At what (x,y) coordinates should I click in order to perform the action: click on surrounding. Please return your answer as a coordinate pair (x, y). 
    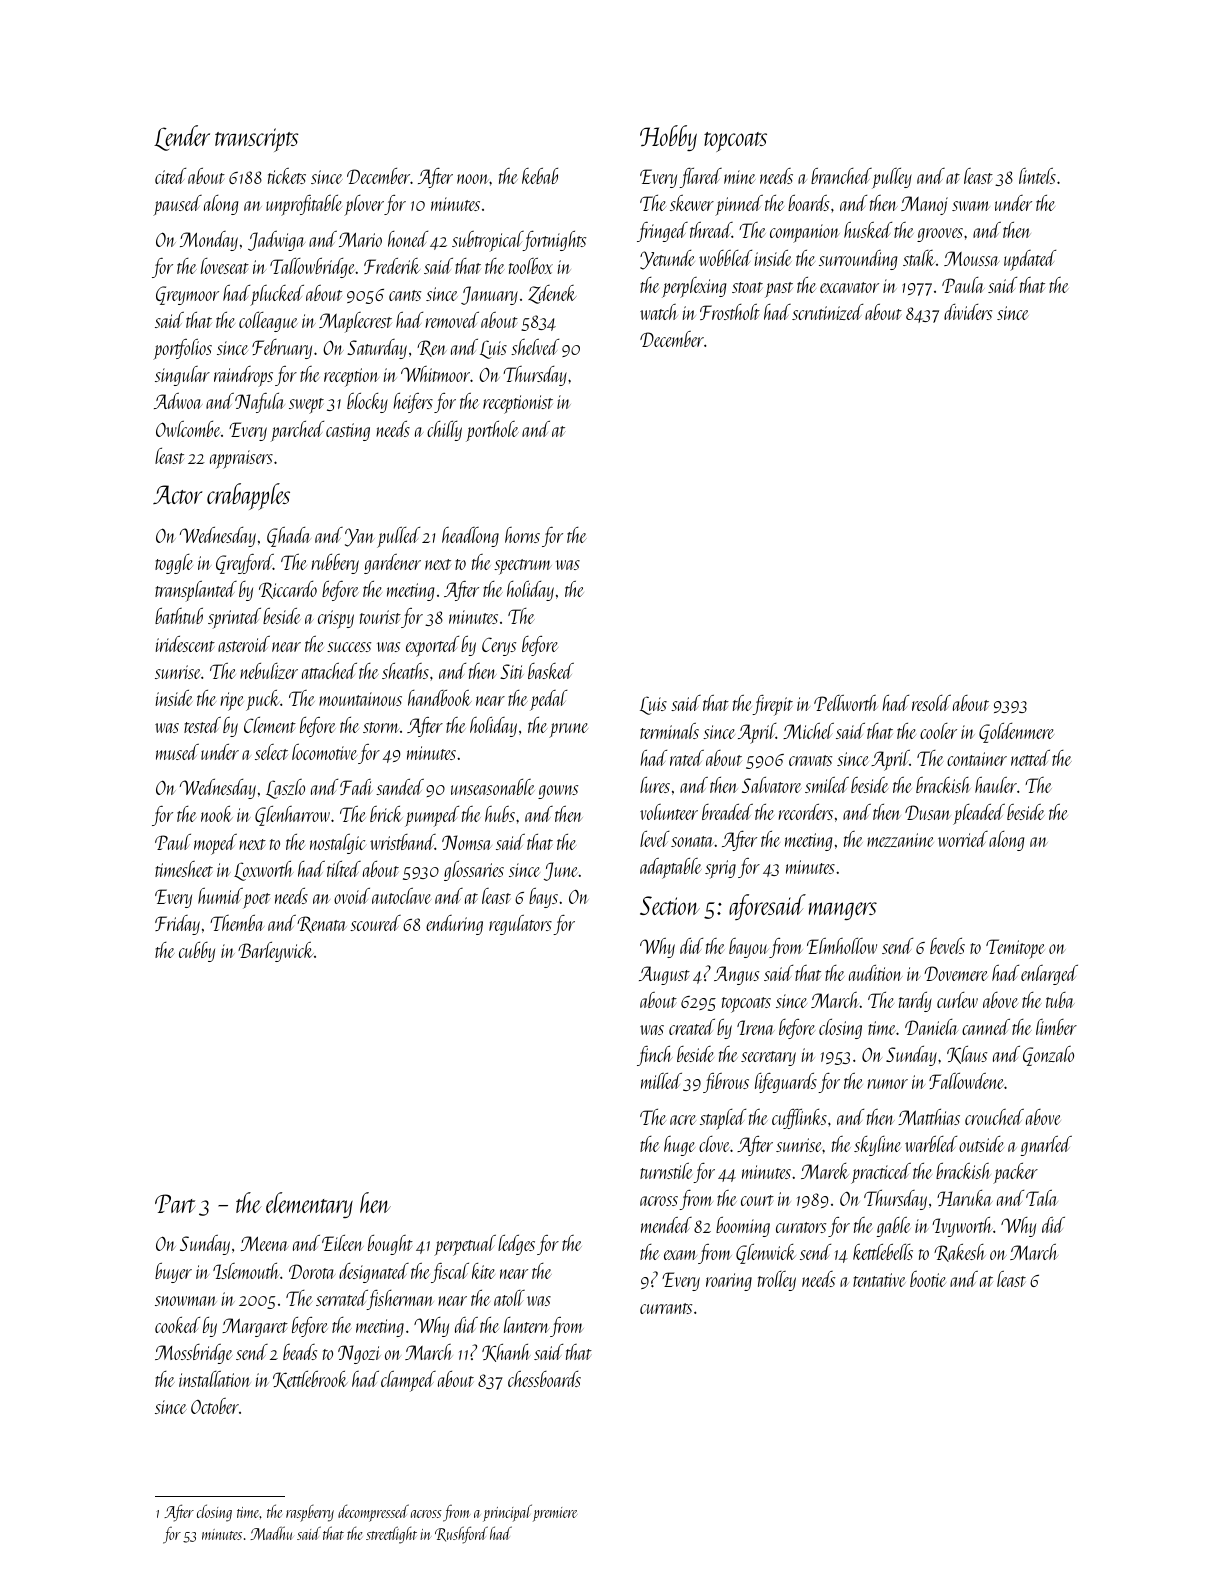
    Looking at the image, I should click on (858, 260).
